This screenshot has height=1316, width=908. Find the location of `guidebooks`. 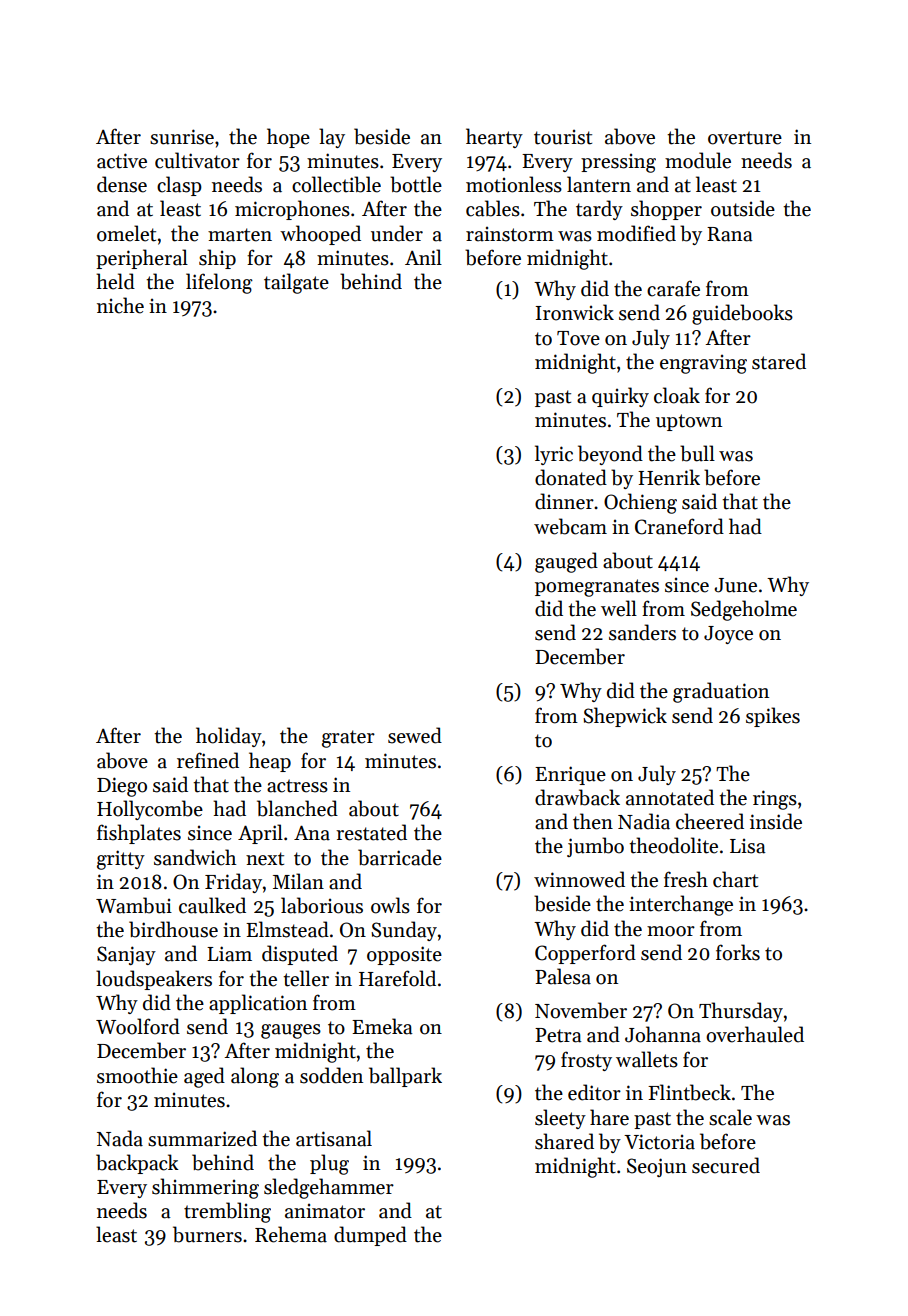

guidebooks is located at coordinates (742, 314).
